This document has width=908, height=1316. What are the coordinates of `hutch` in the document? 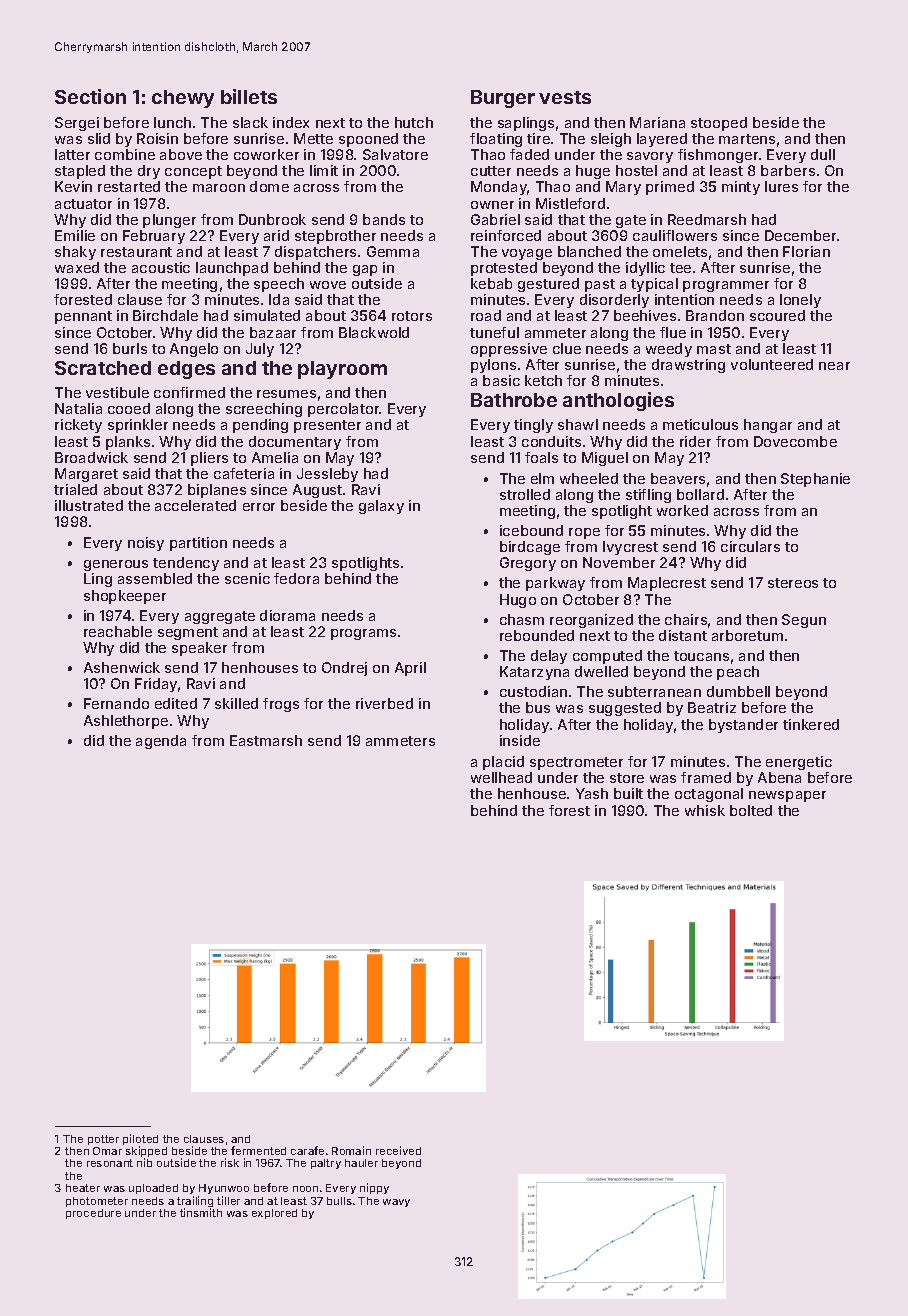 It's located at (414, 122).
